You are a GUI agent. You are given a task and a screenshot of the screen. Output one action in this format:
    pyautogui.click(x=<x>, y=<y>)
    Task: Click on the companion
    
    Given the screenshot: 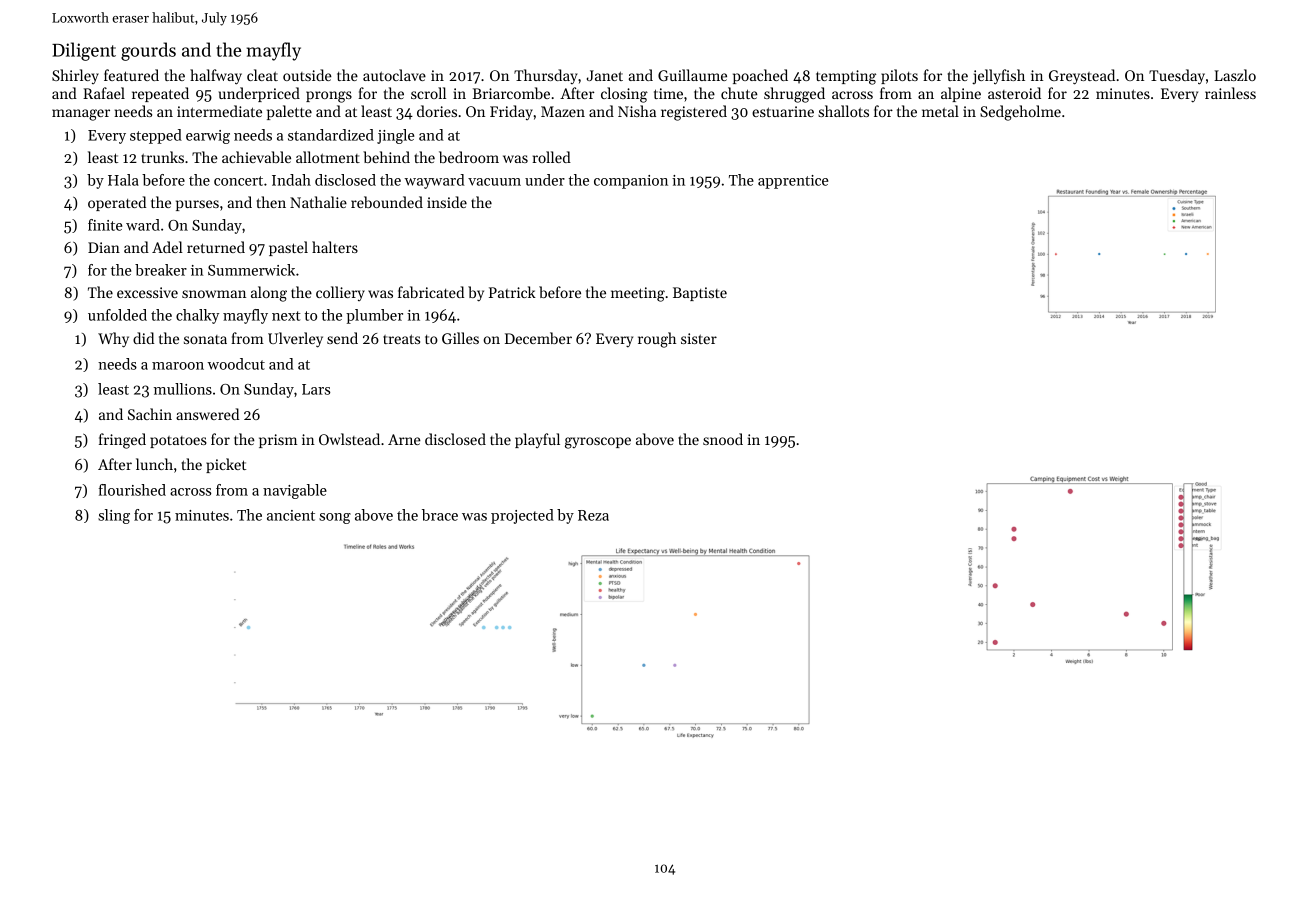 What is the action you would take?
    pyautogui.click(x=631, y=182)
